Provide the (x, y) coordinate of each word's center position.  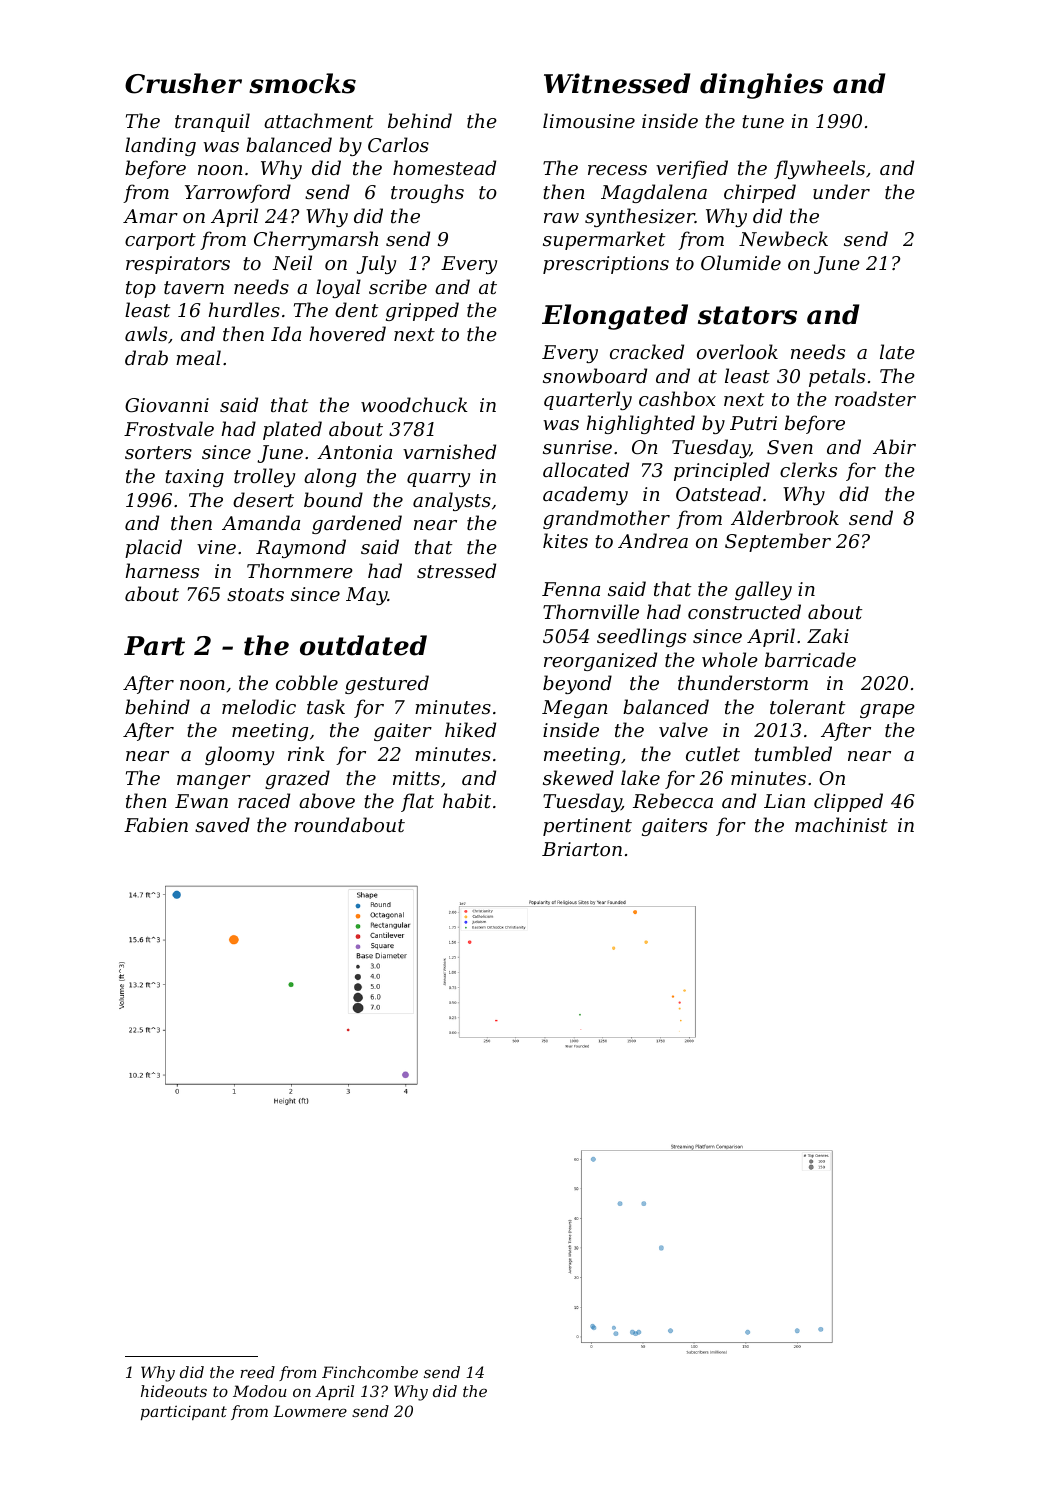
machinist (841, 824)
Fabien (156, 824)
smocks (302, 83)
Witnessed (617, 83)
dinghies (761, 86)
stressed (456, 570)
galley (763, 590)
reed (257, 1372)
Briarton (582, 849)
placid (153, 548)
